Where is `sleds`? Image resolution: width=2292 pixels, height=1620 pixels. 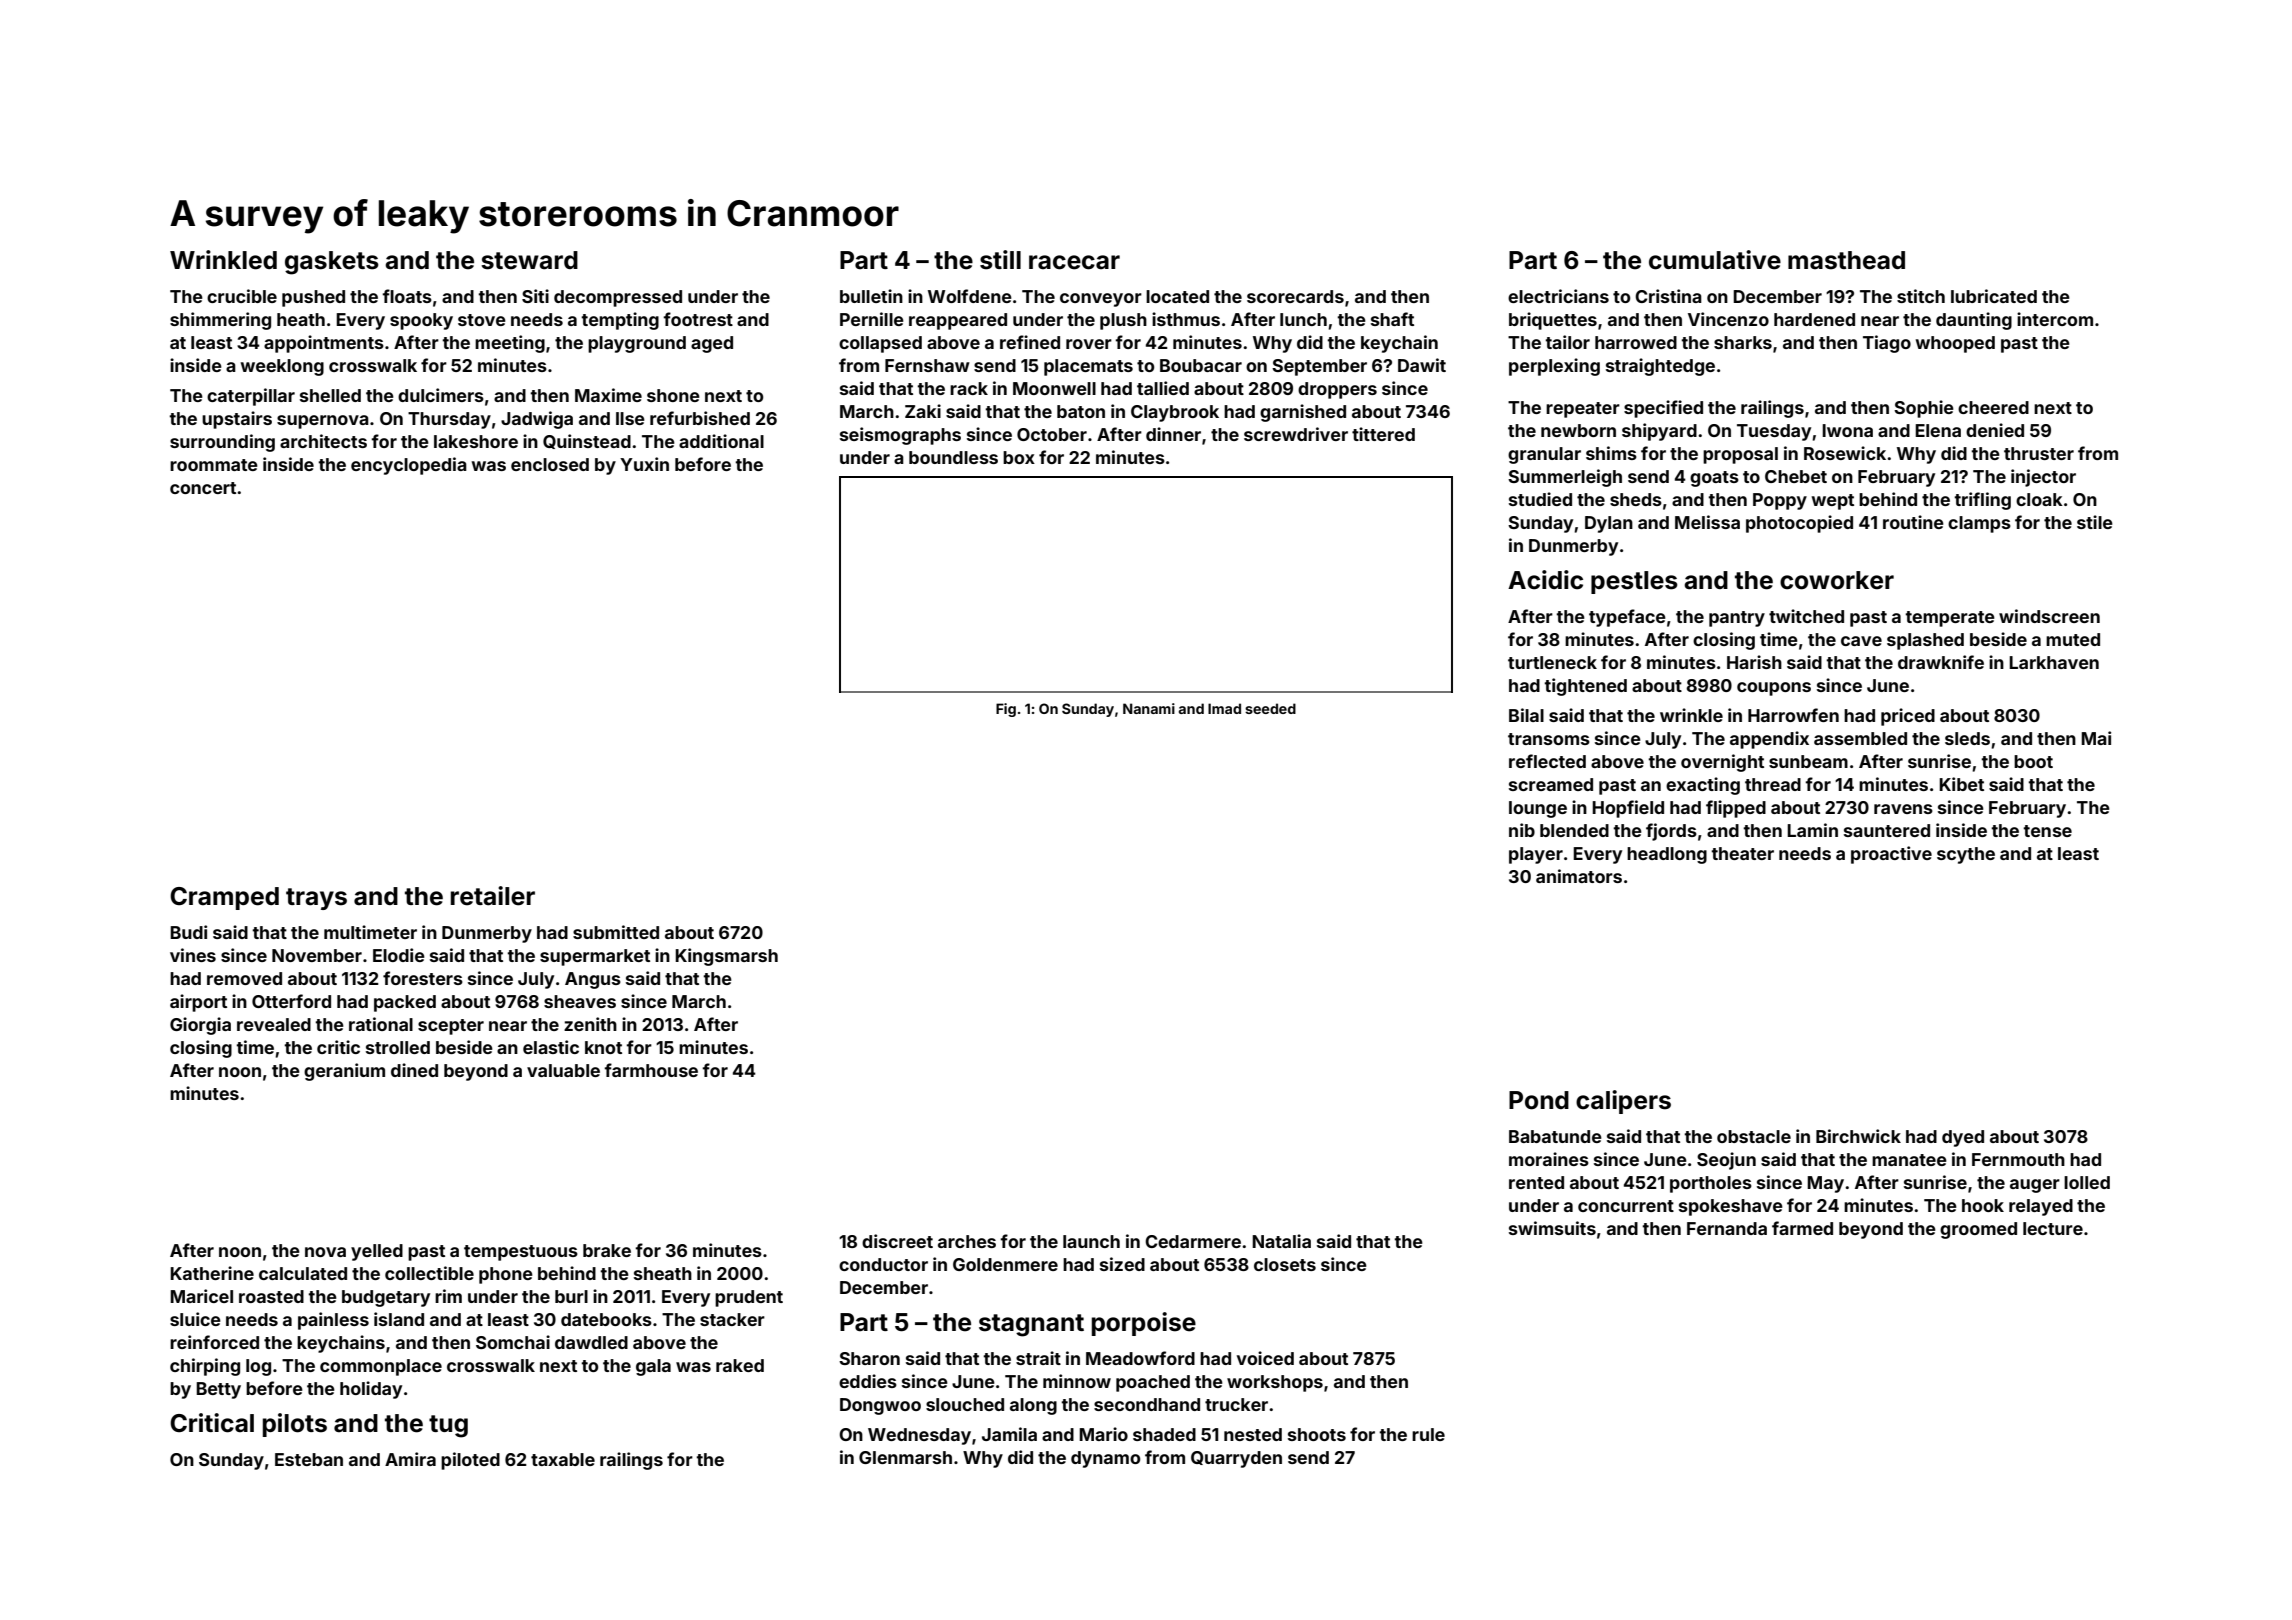 sleds is located at coordinates (1967, 738).
